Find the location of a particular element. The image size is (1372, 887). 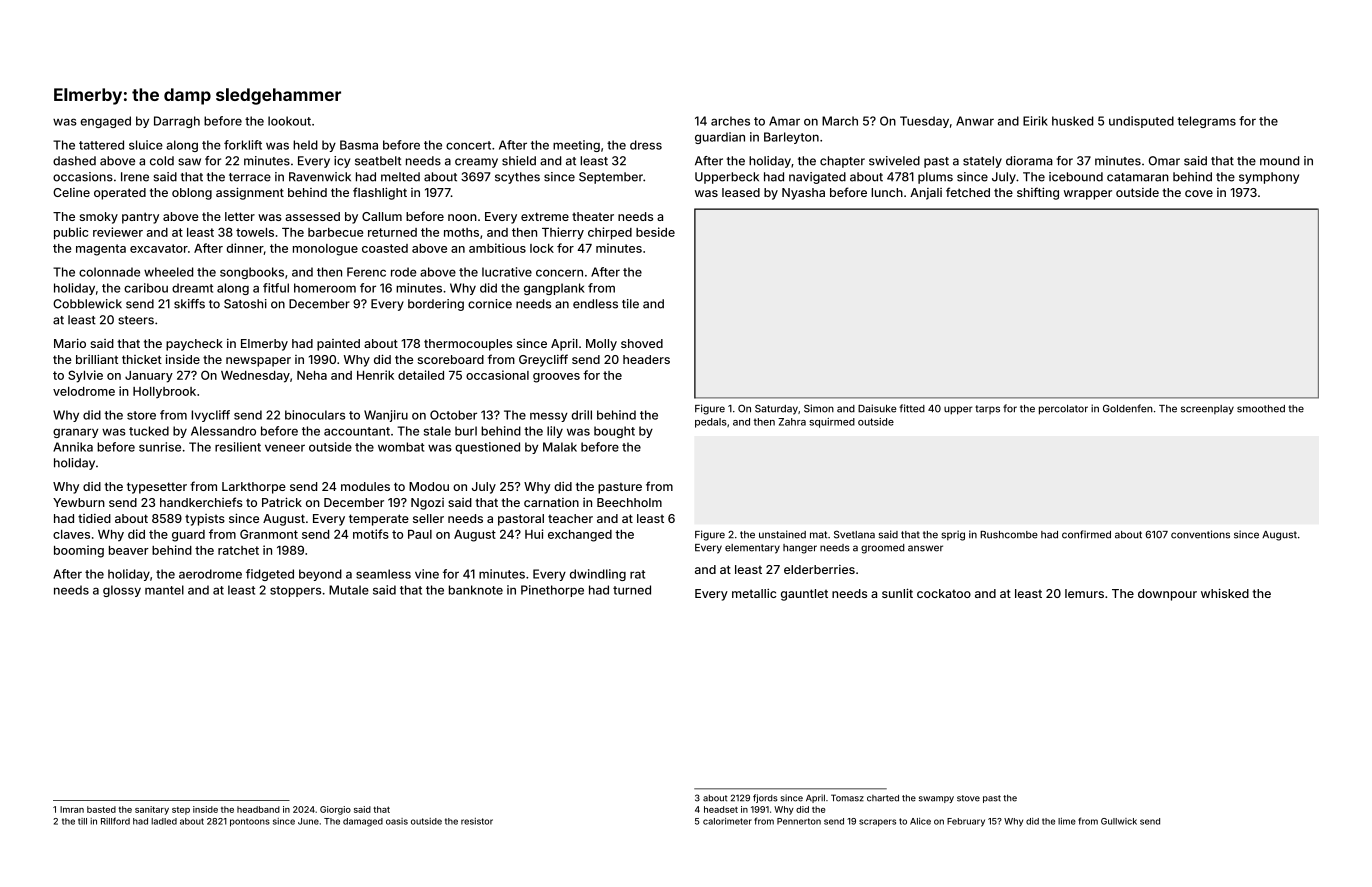

smoothed is located at coordinates (1261, 409).
